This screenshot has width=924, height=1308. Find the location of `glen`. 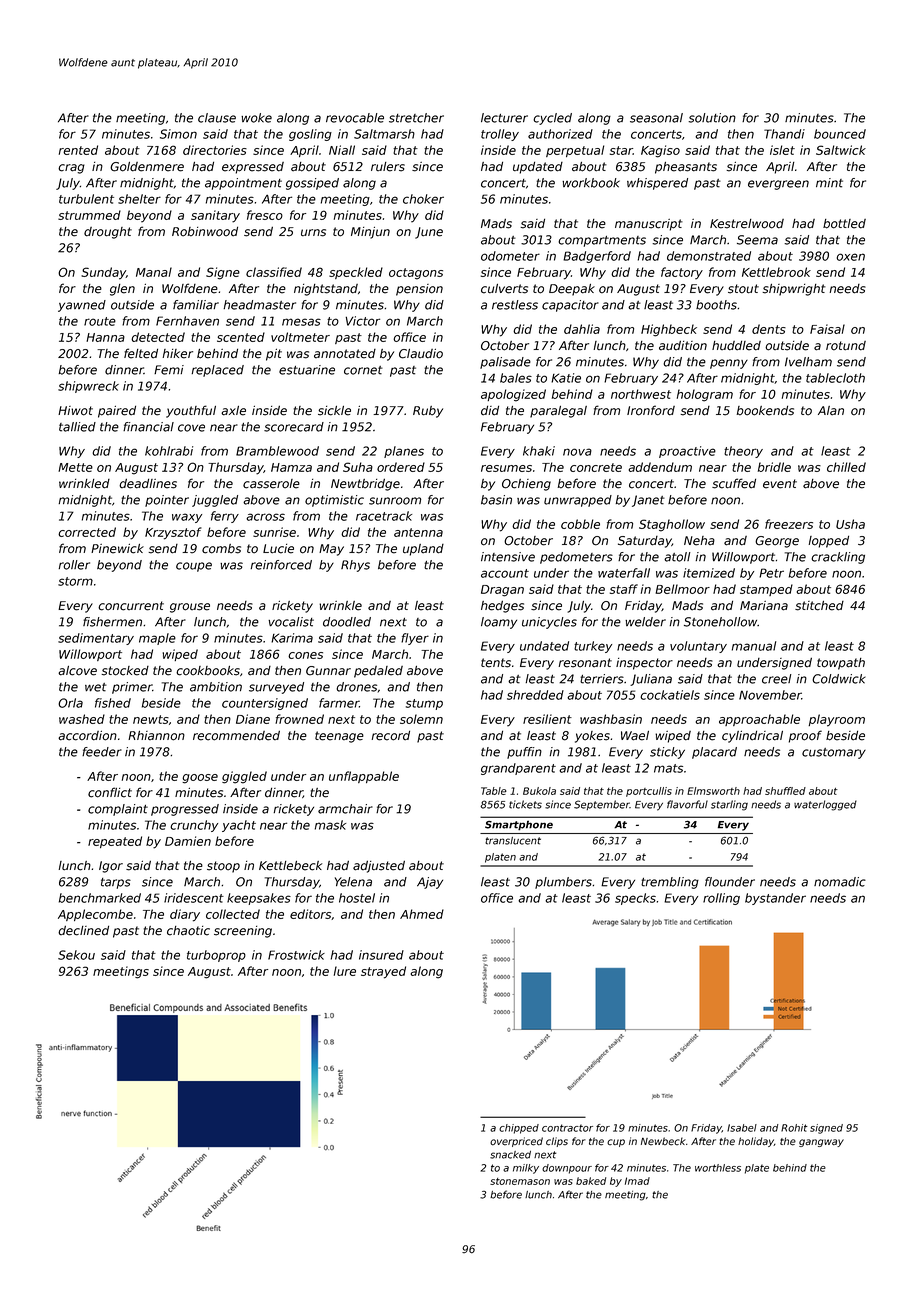

glen is located at coordinates (122, 290).
